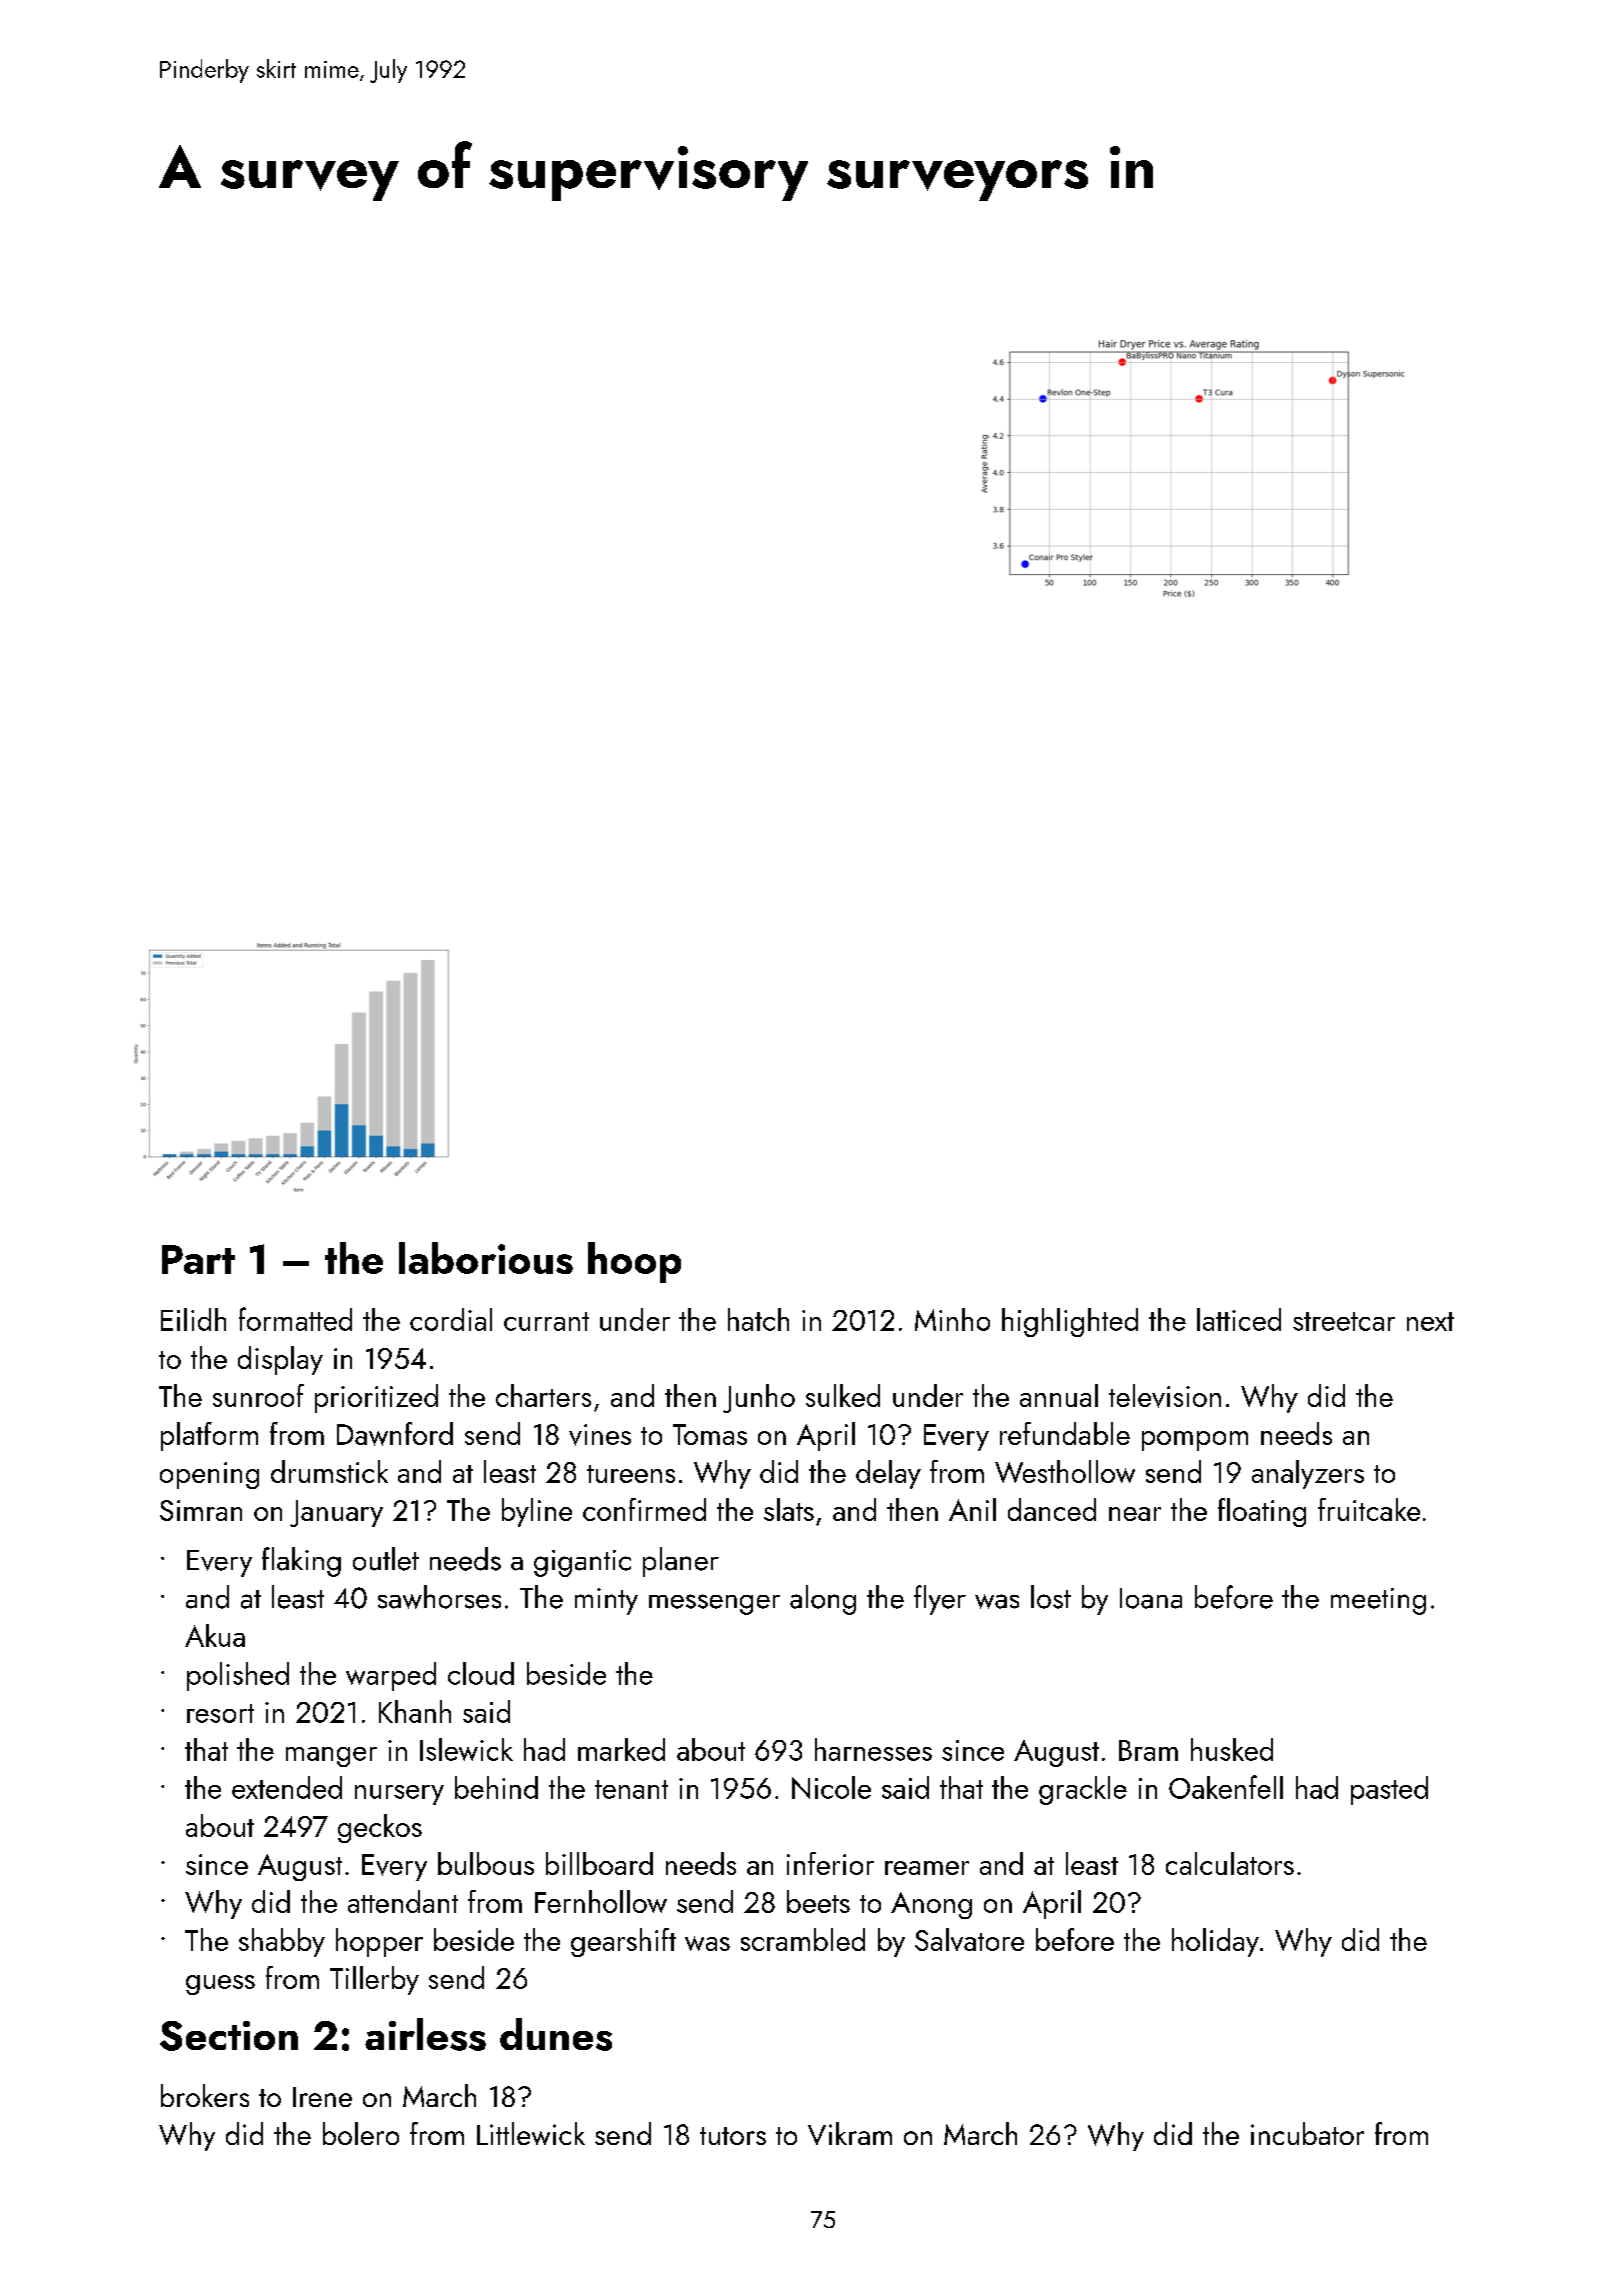 The width and height of the document is (1620, 2292). Describe the element at coordinates (758, 1319) in the document. I see `hatch` at that location.
